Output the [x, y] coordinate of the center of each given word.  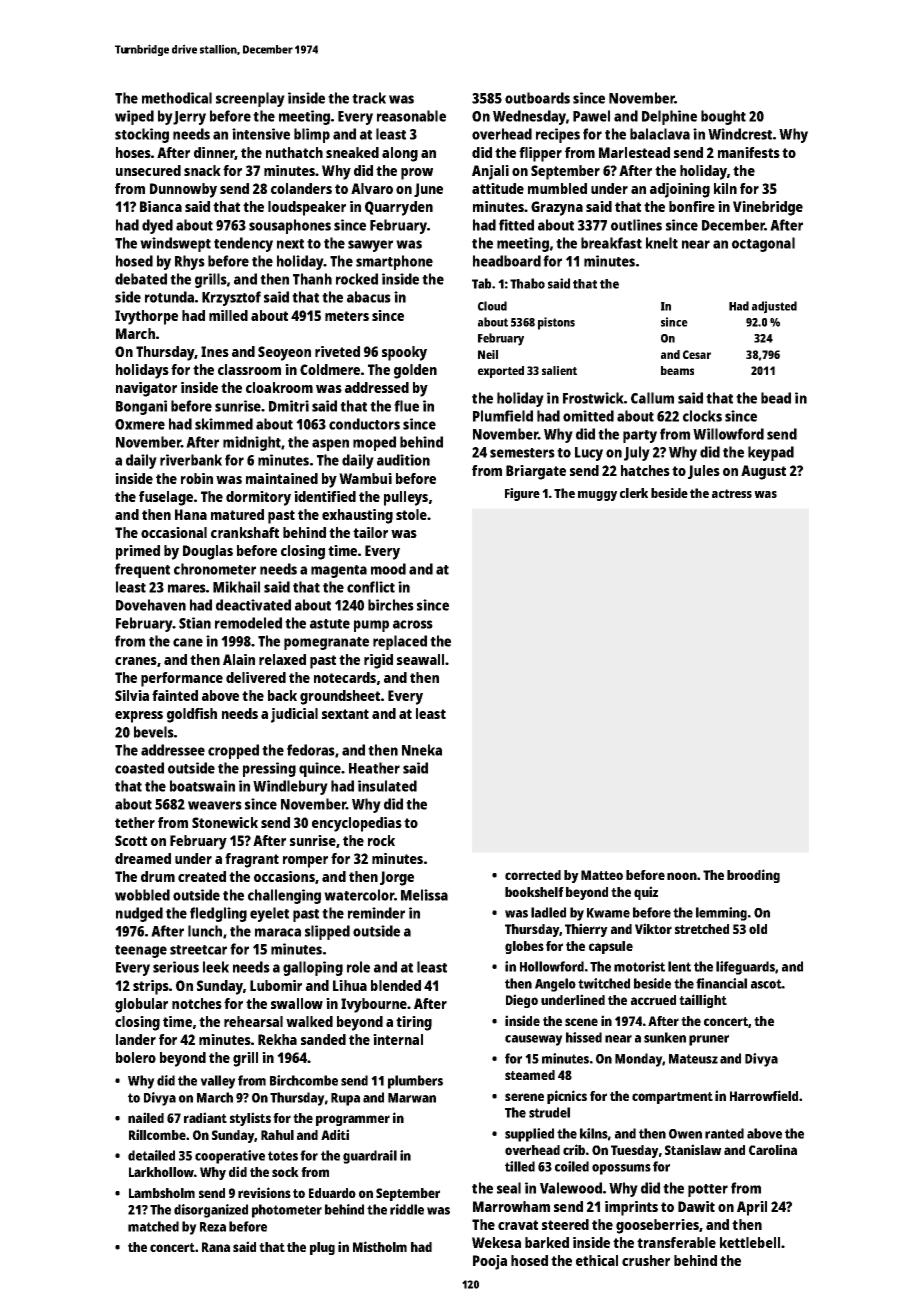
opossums [621, 1169]
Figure [522, 494]
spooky [404, 353]
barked [547, 1242]
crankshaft [245, 532]
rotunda [169, 297]
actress [732, 493]
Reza [213, 1227]
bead [776, 398]
